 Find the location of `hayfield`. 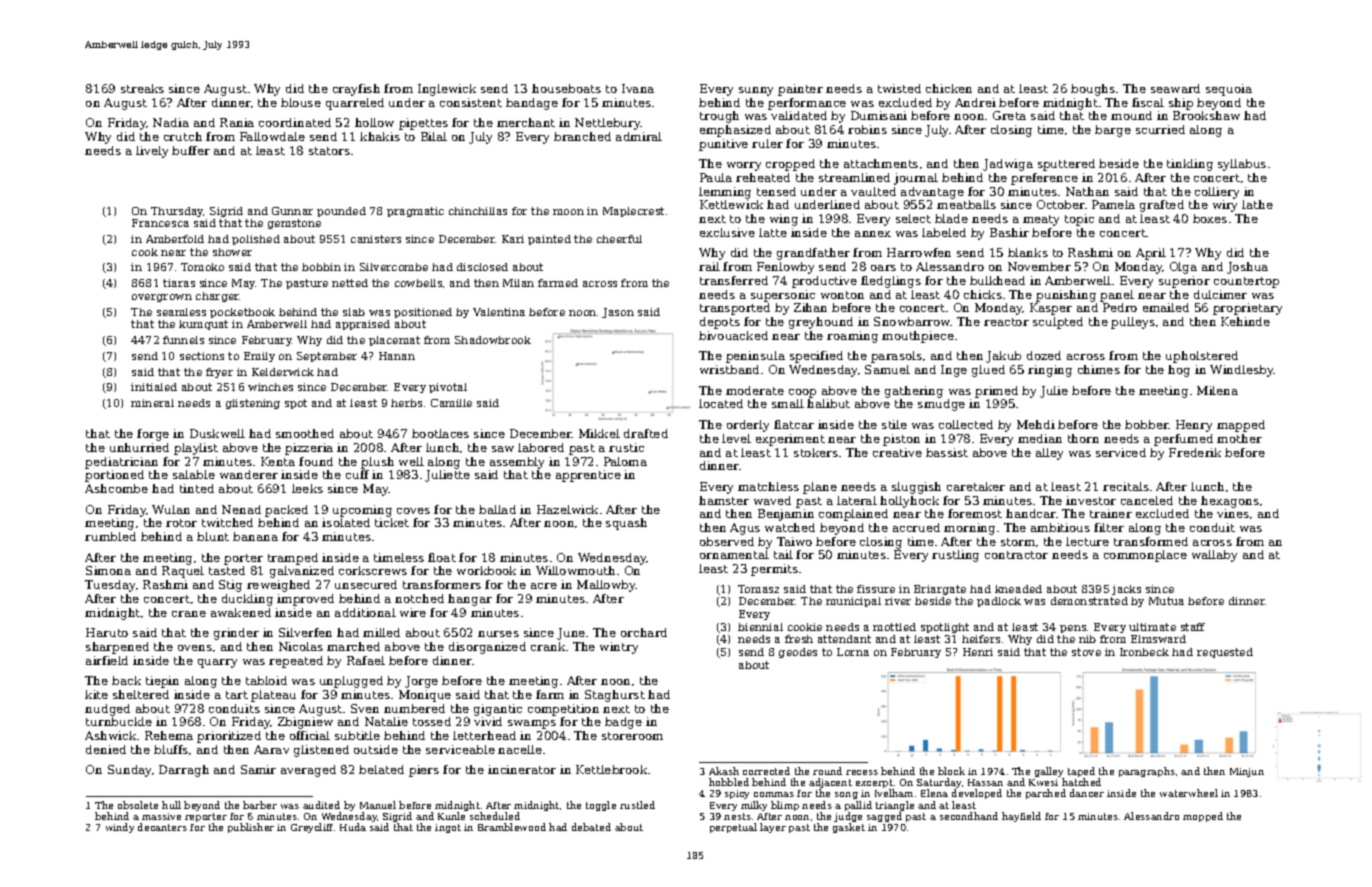

hayfield is located at coordinates (1021, 817).
